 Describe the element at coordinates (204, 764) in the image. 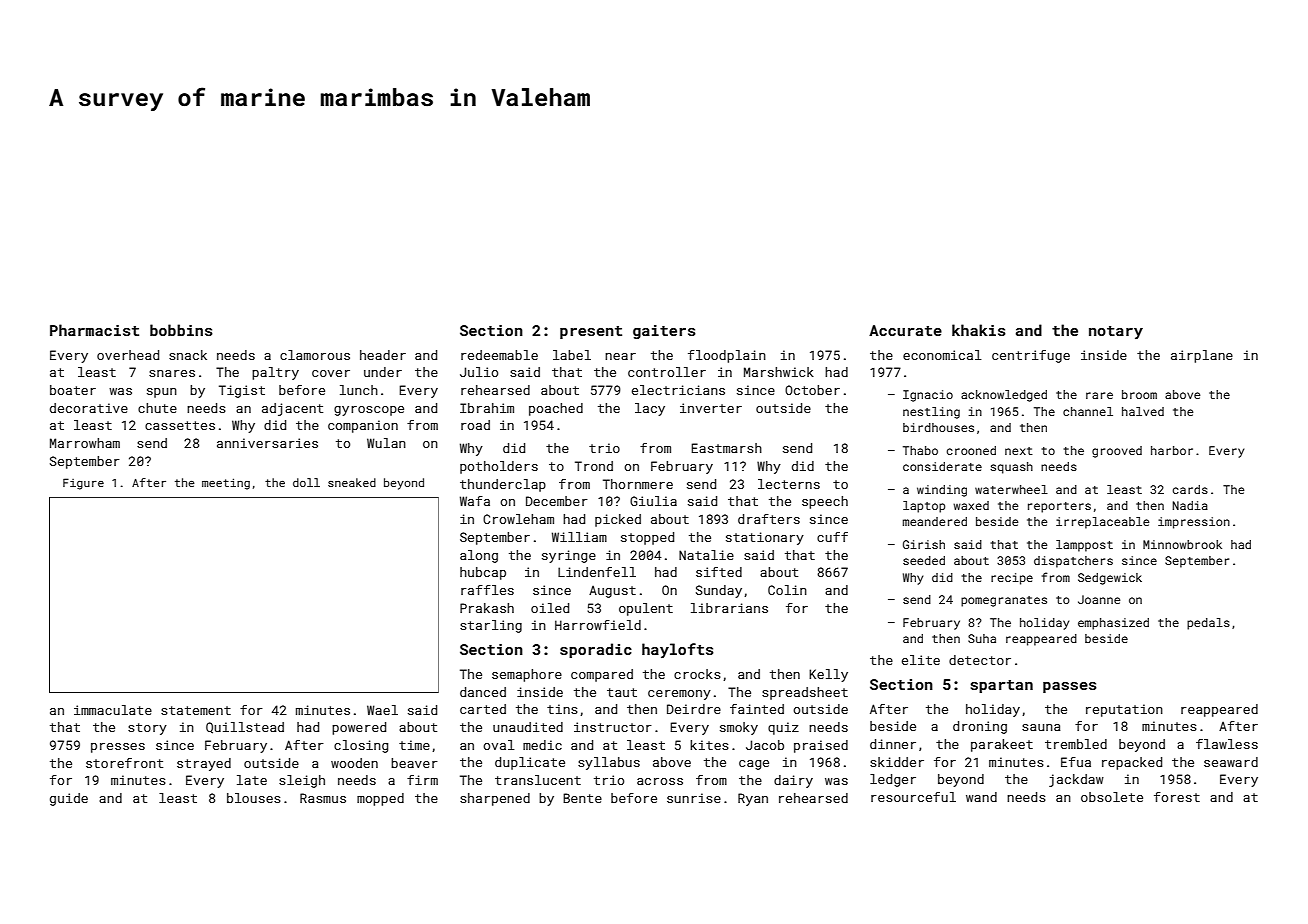

I see `strayed` at that location.
